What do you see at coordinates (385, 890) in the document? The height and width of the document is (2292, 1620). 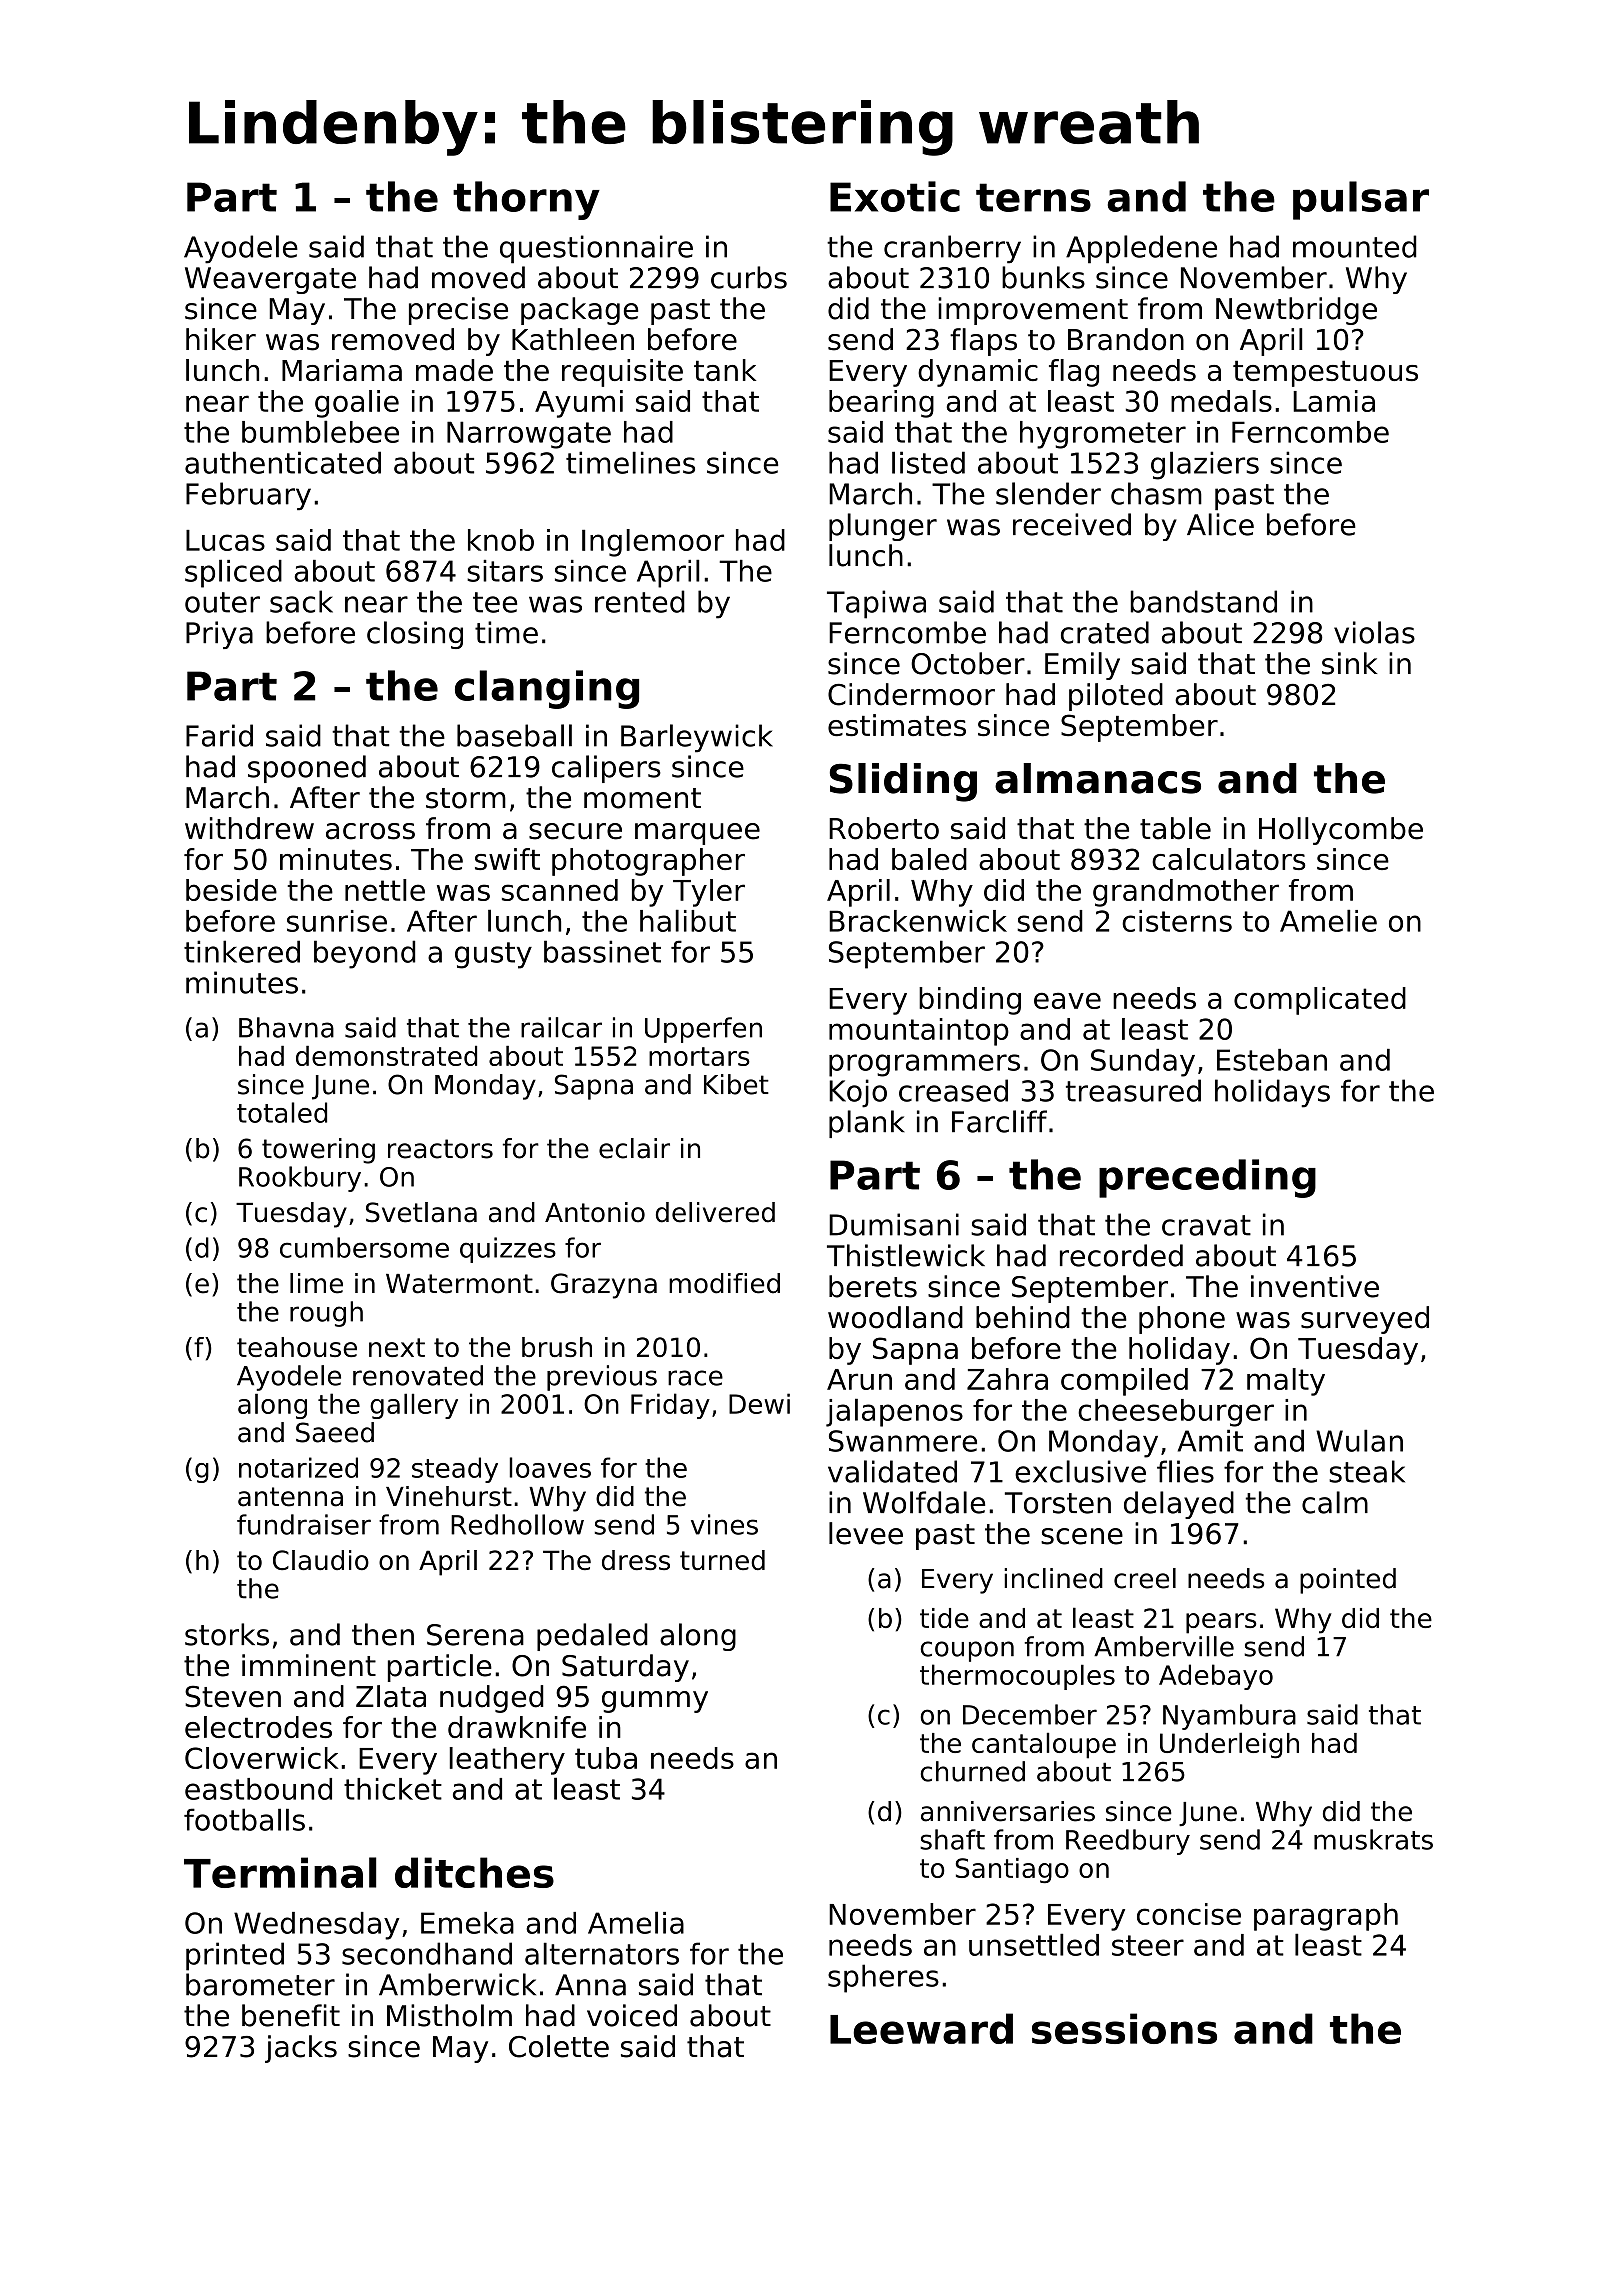 I see `nettle` at bounding box center [385, 890].
